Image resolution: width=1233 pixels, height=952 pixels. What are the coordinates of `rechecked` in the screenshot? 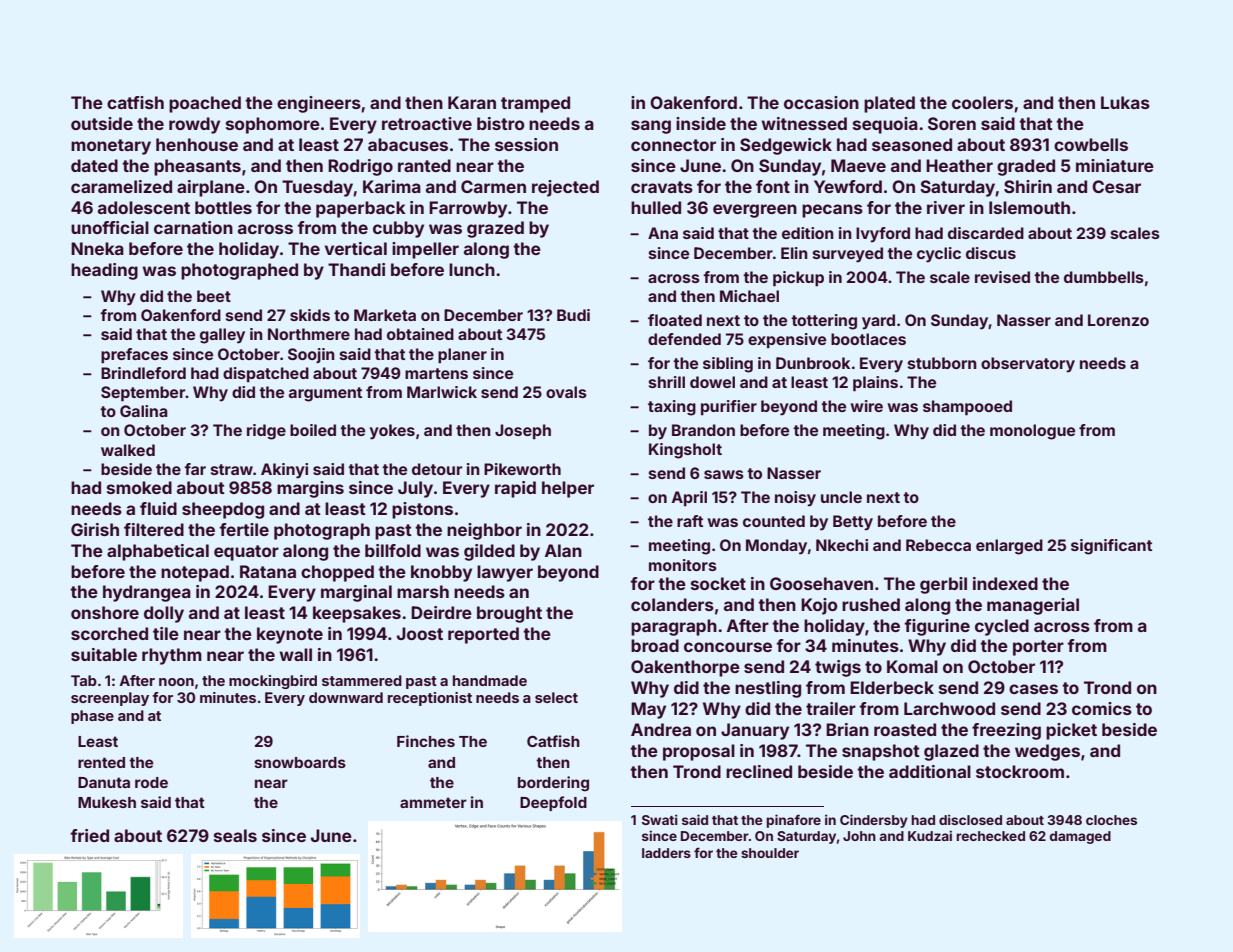 It's located at (990, 836).
